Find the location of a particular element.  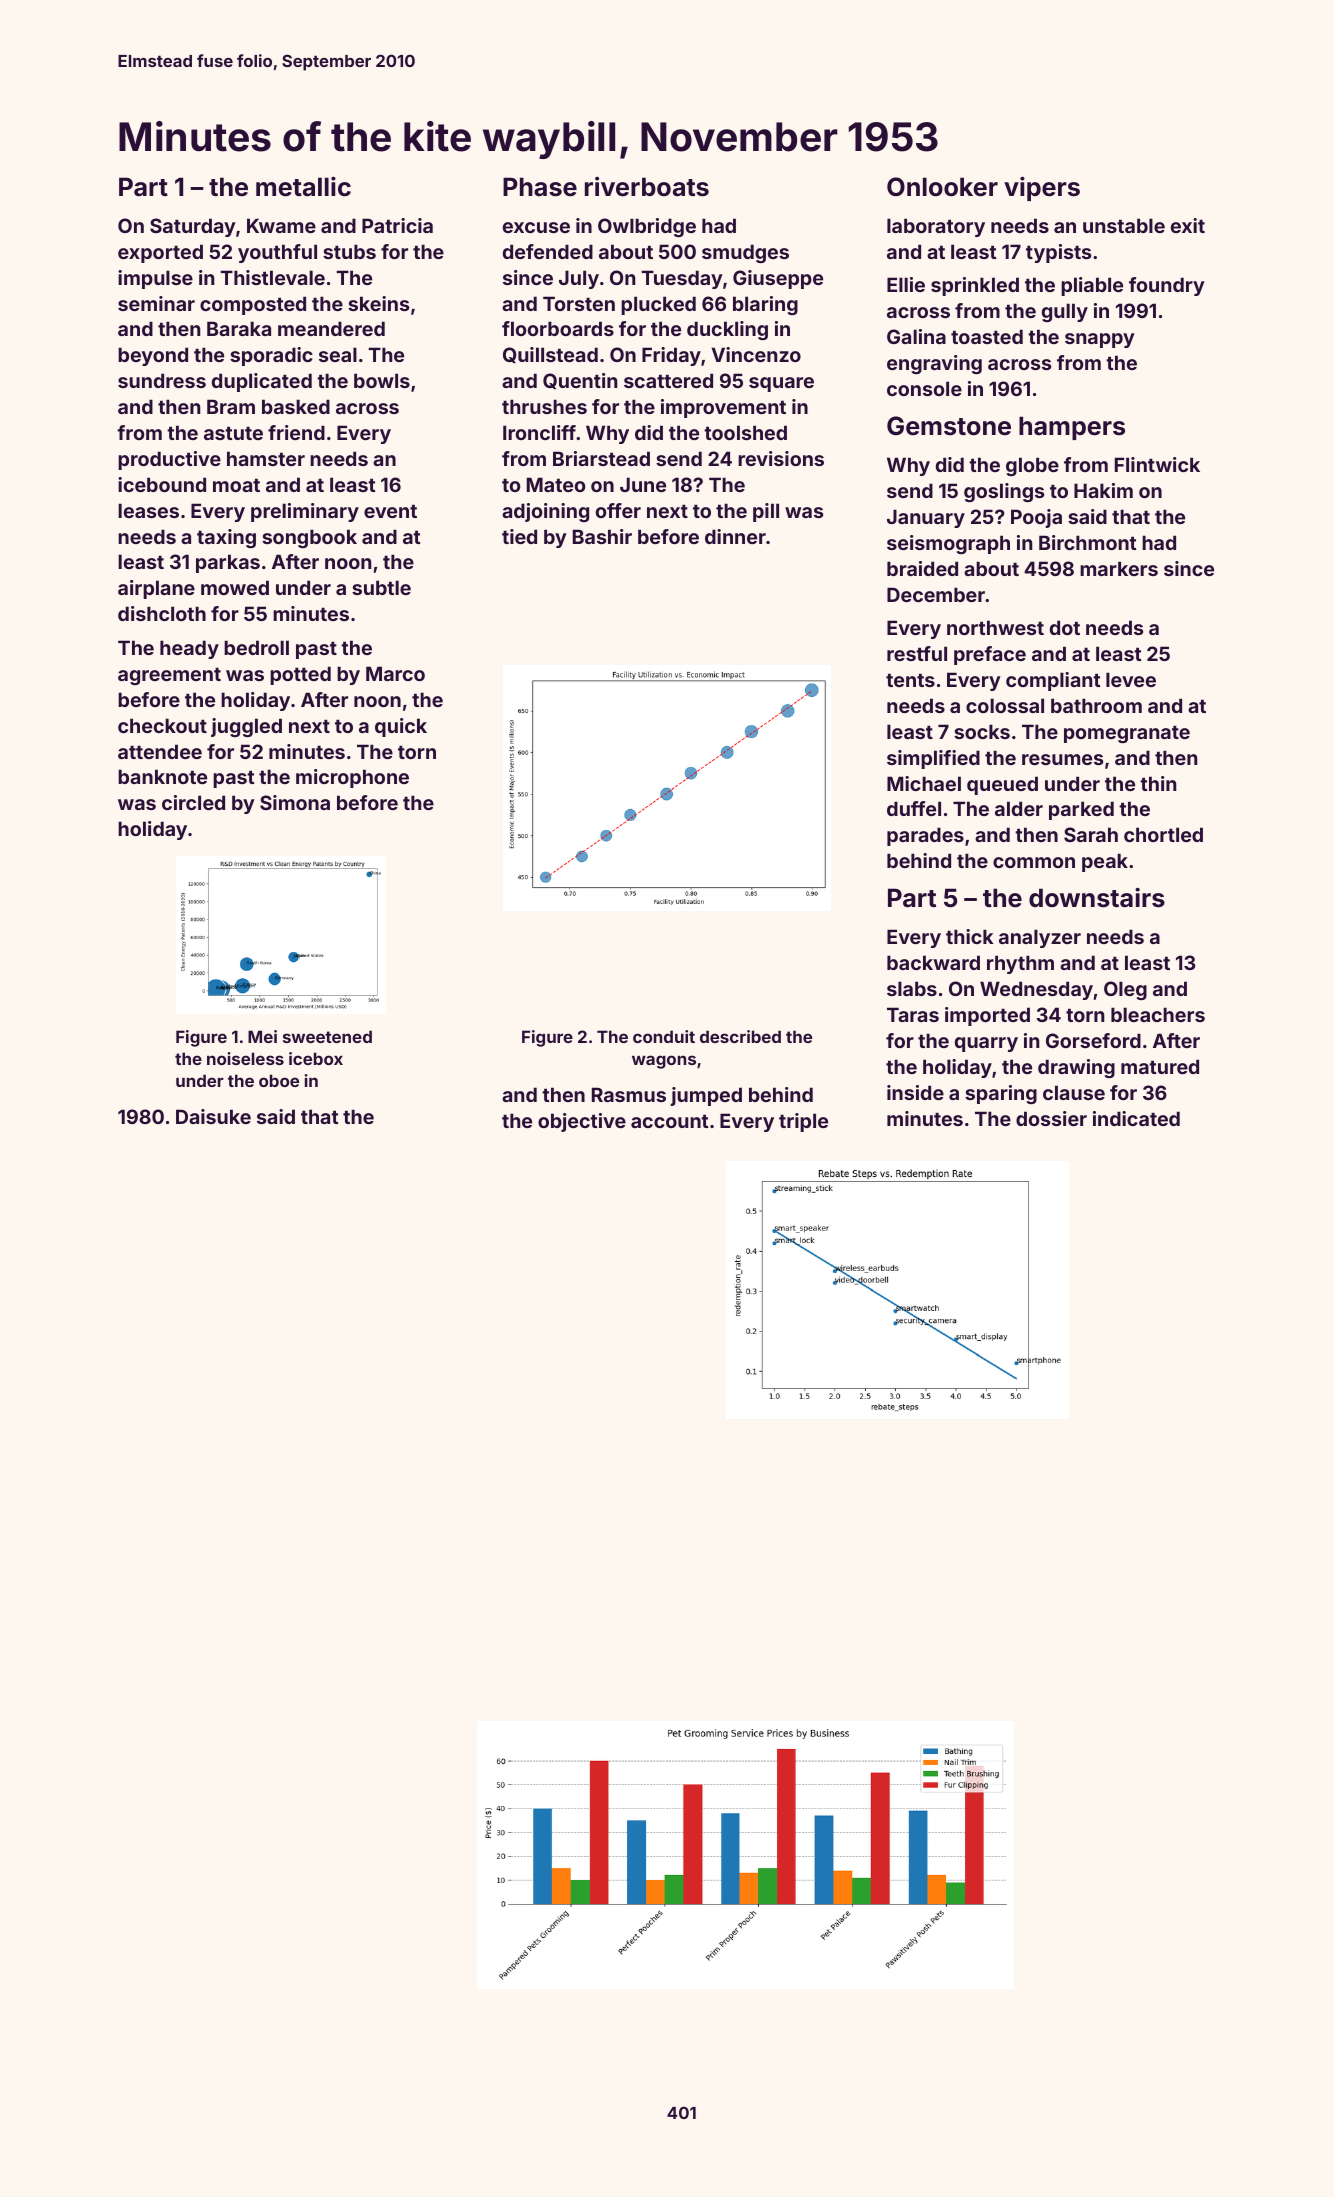

metallic is located at coordinates (303, 187).
